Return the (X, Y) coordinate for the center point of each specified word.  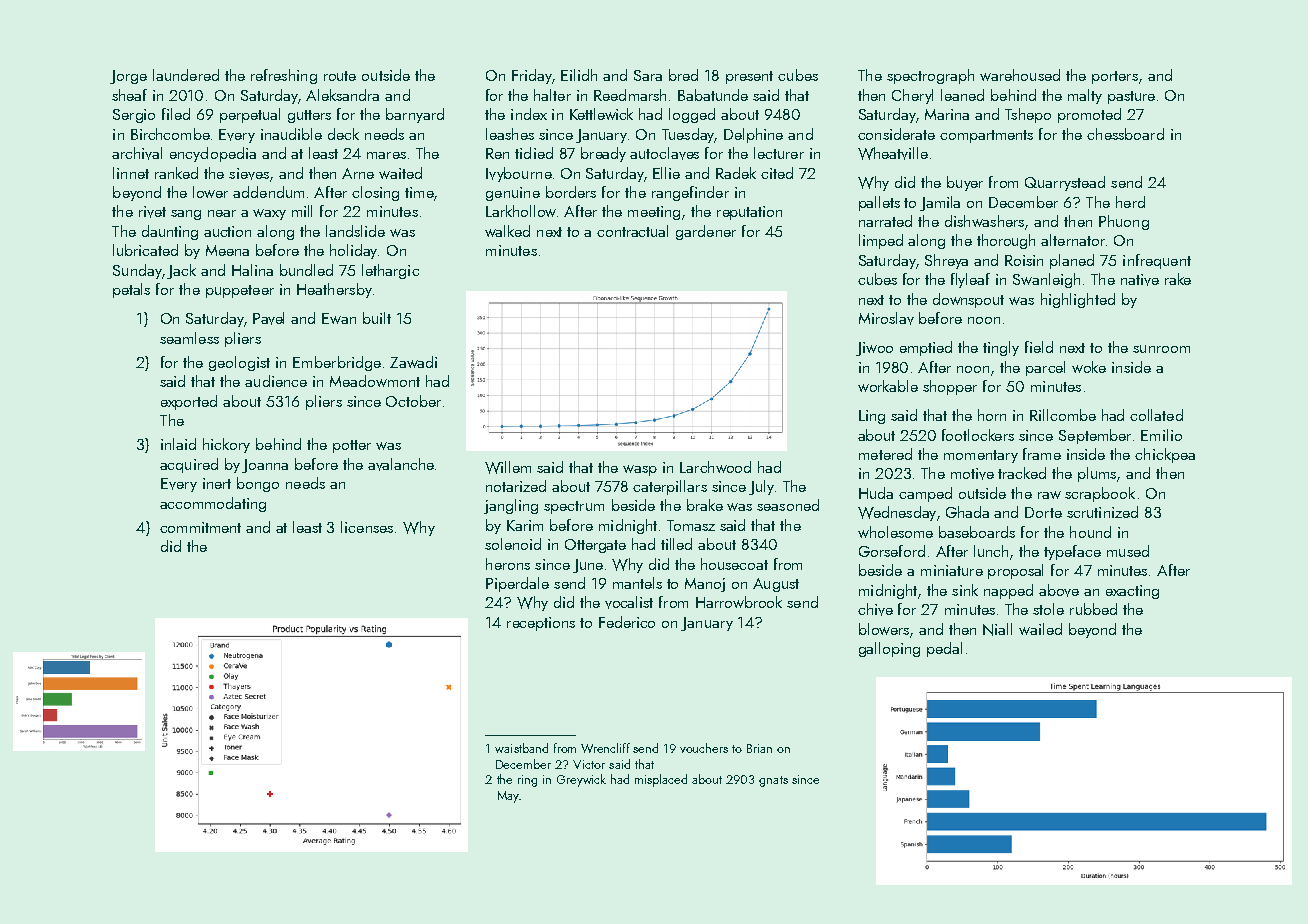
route (340, 76)
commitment (200, 527)
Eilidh (579, 75)
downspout (968, 300)
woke (1089, 367)
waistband (521, 748)
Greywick (581, 780)
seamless (189, 338)
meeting (654, 213)
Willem (508, 467)
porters (1115, 77)
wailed (1040, 629)
